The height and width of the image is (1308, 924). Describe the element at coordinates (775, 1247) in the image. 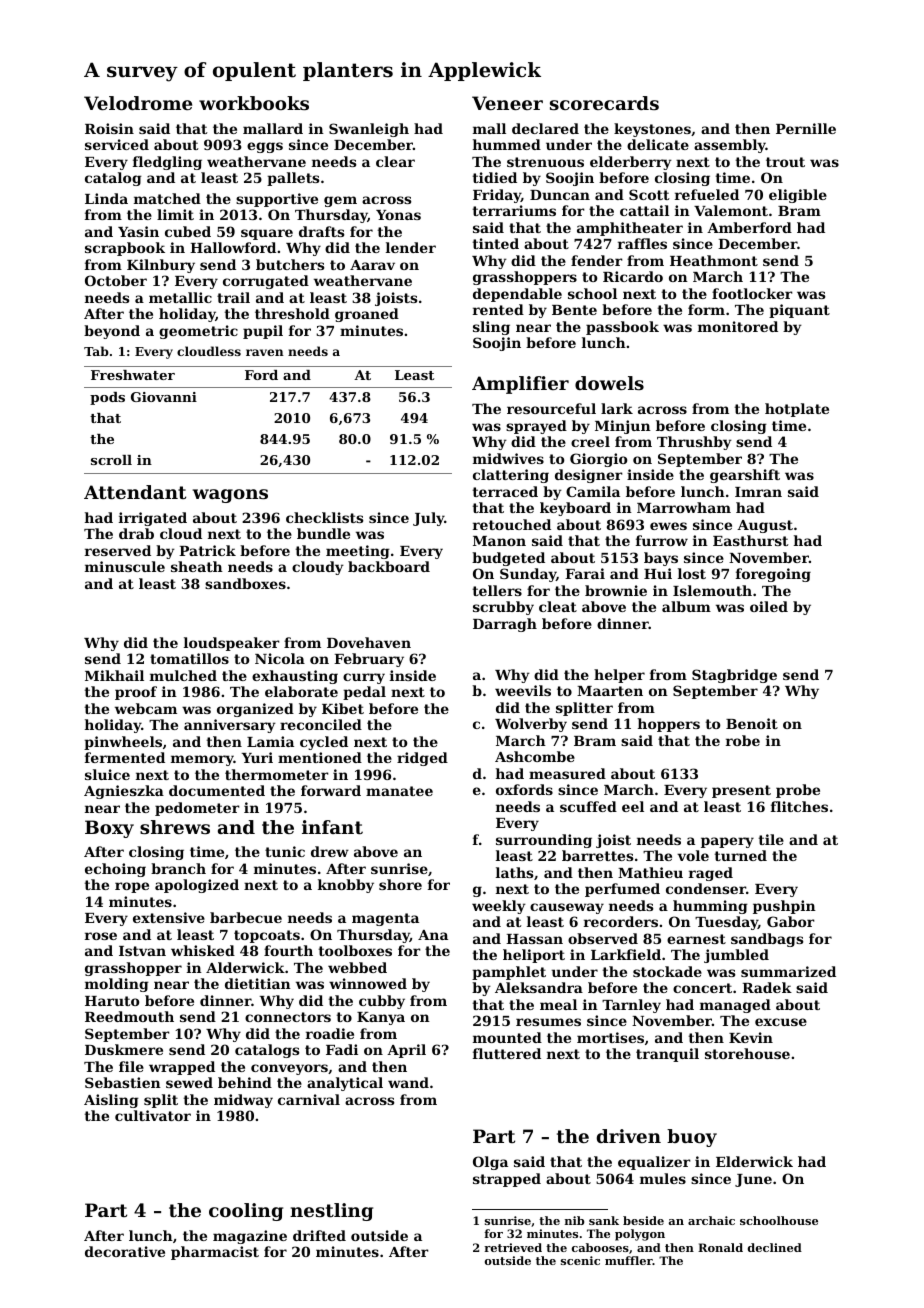

I see `declined` at that location.
